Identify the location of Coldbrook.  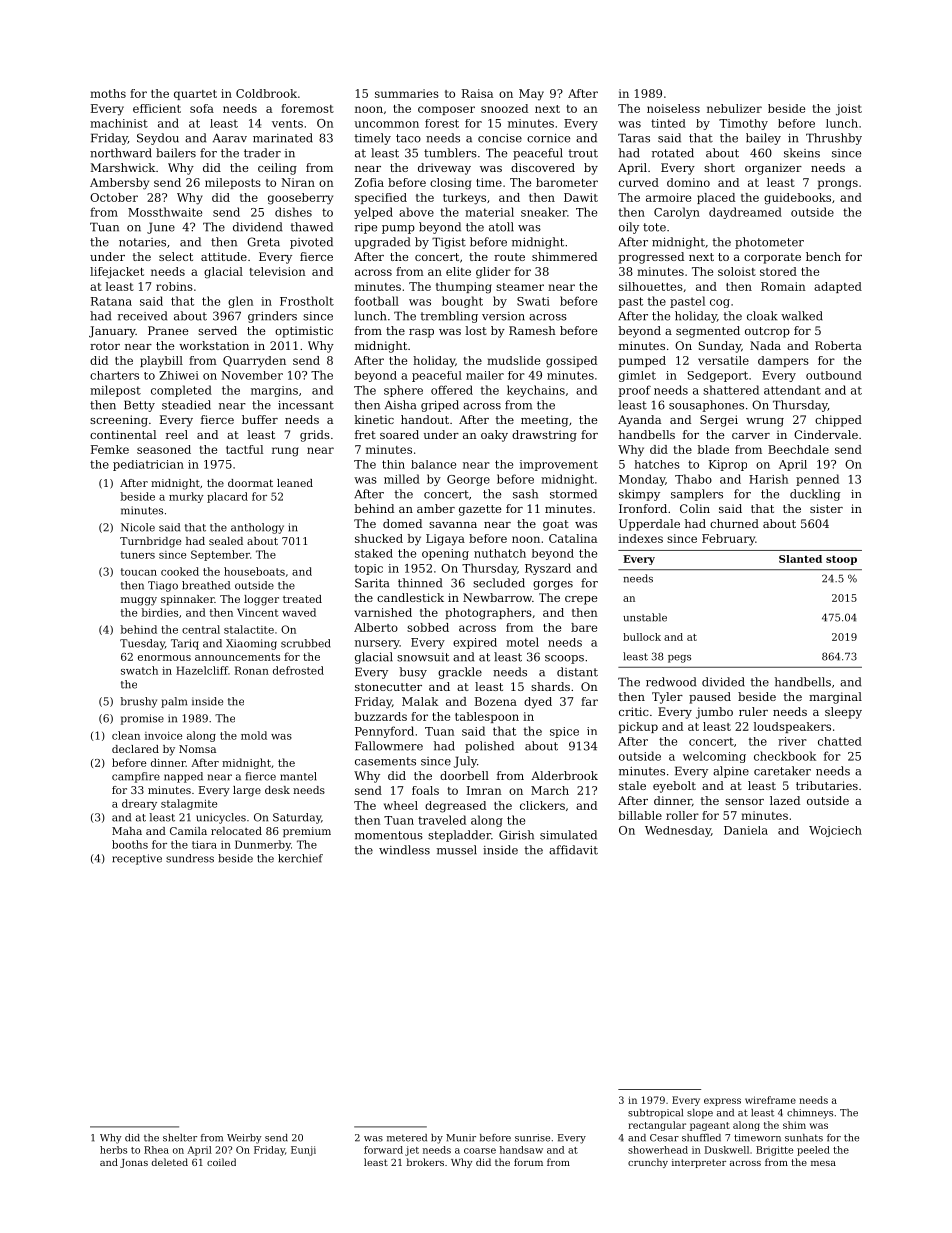
(266, 93).
